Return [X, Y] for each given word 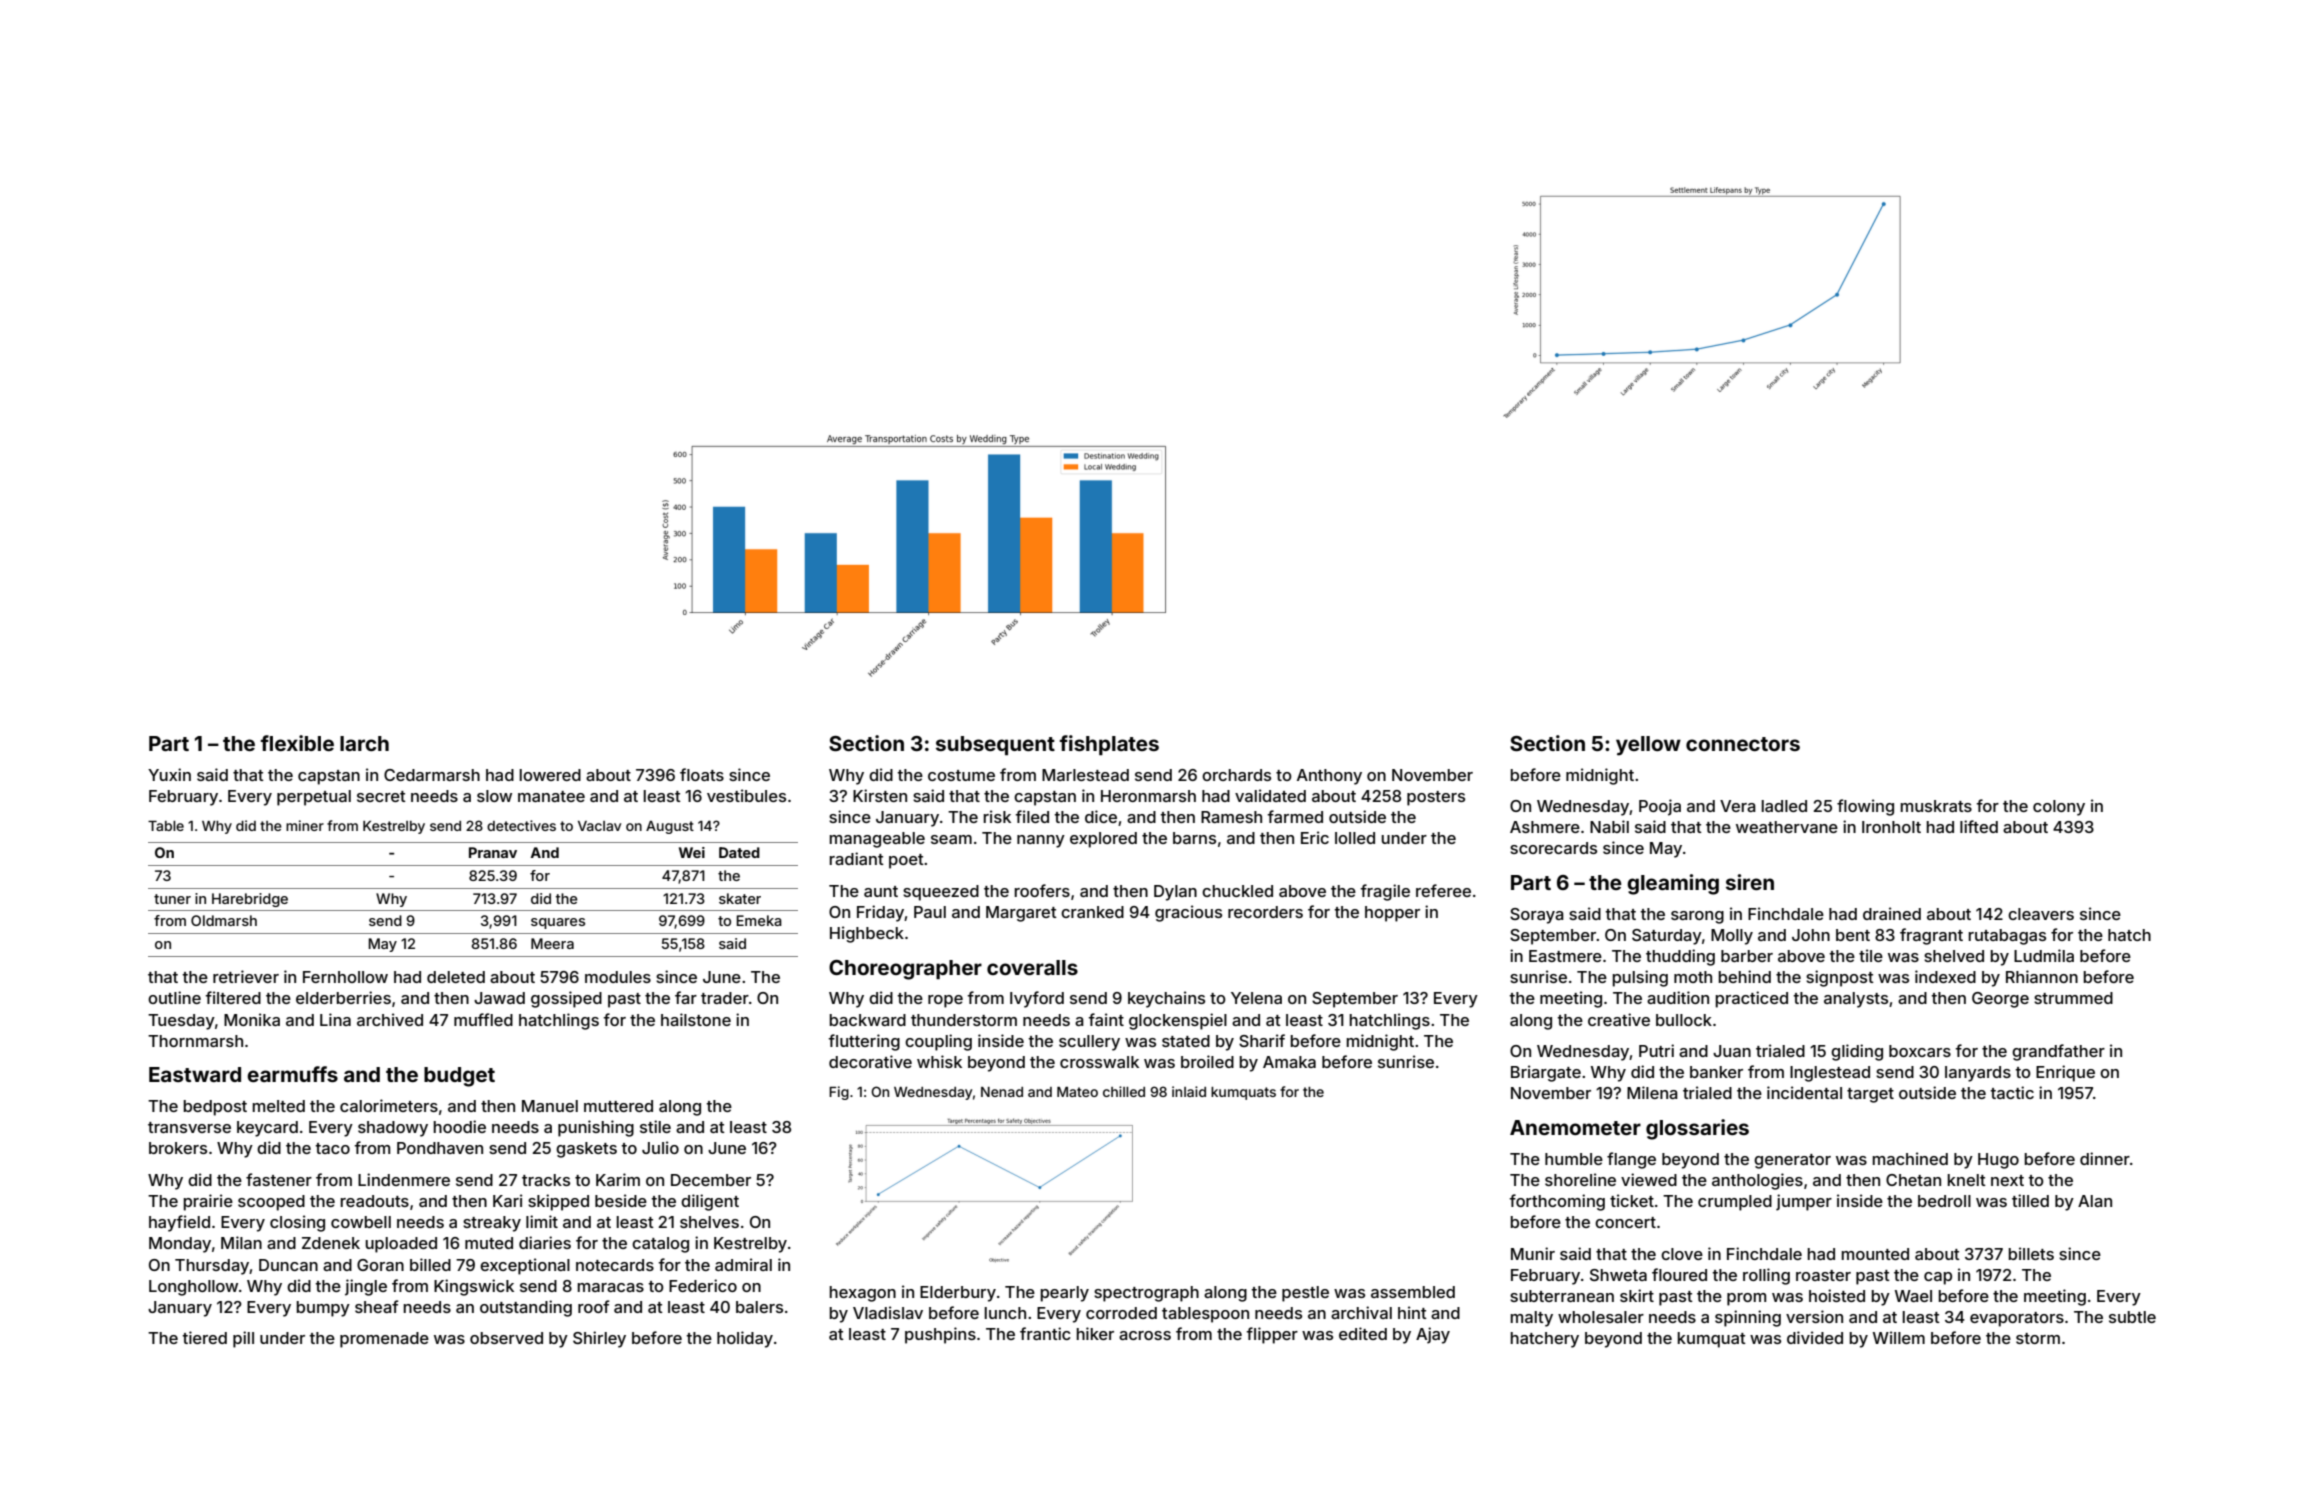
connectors [1743, 744]
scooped [271, 1203]
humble [1574, 1159]
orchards [1236, 775]
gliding [1857, 1052]
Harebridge [250, 900]
